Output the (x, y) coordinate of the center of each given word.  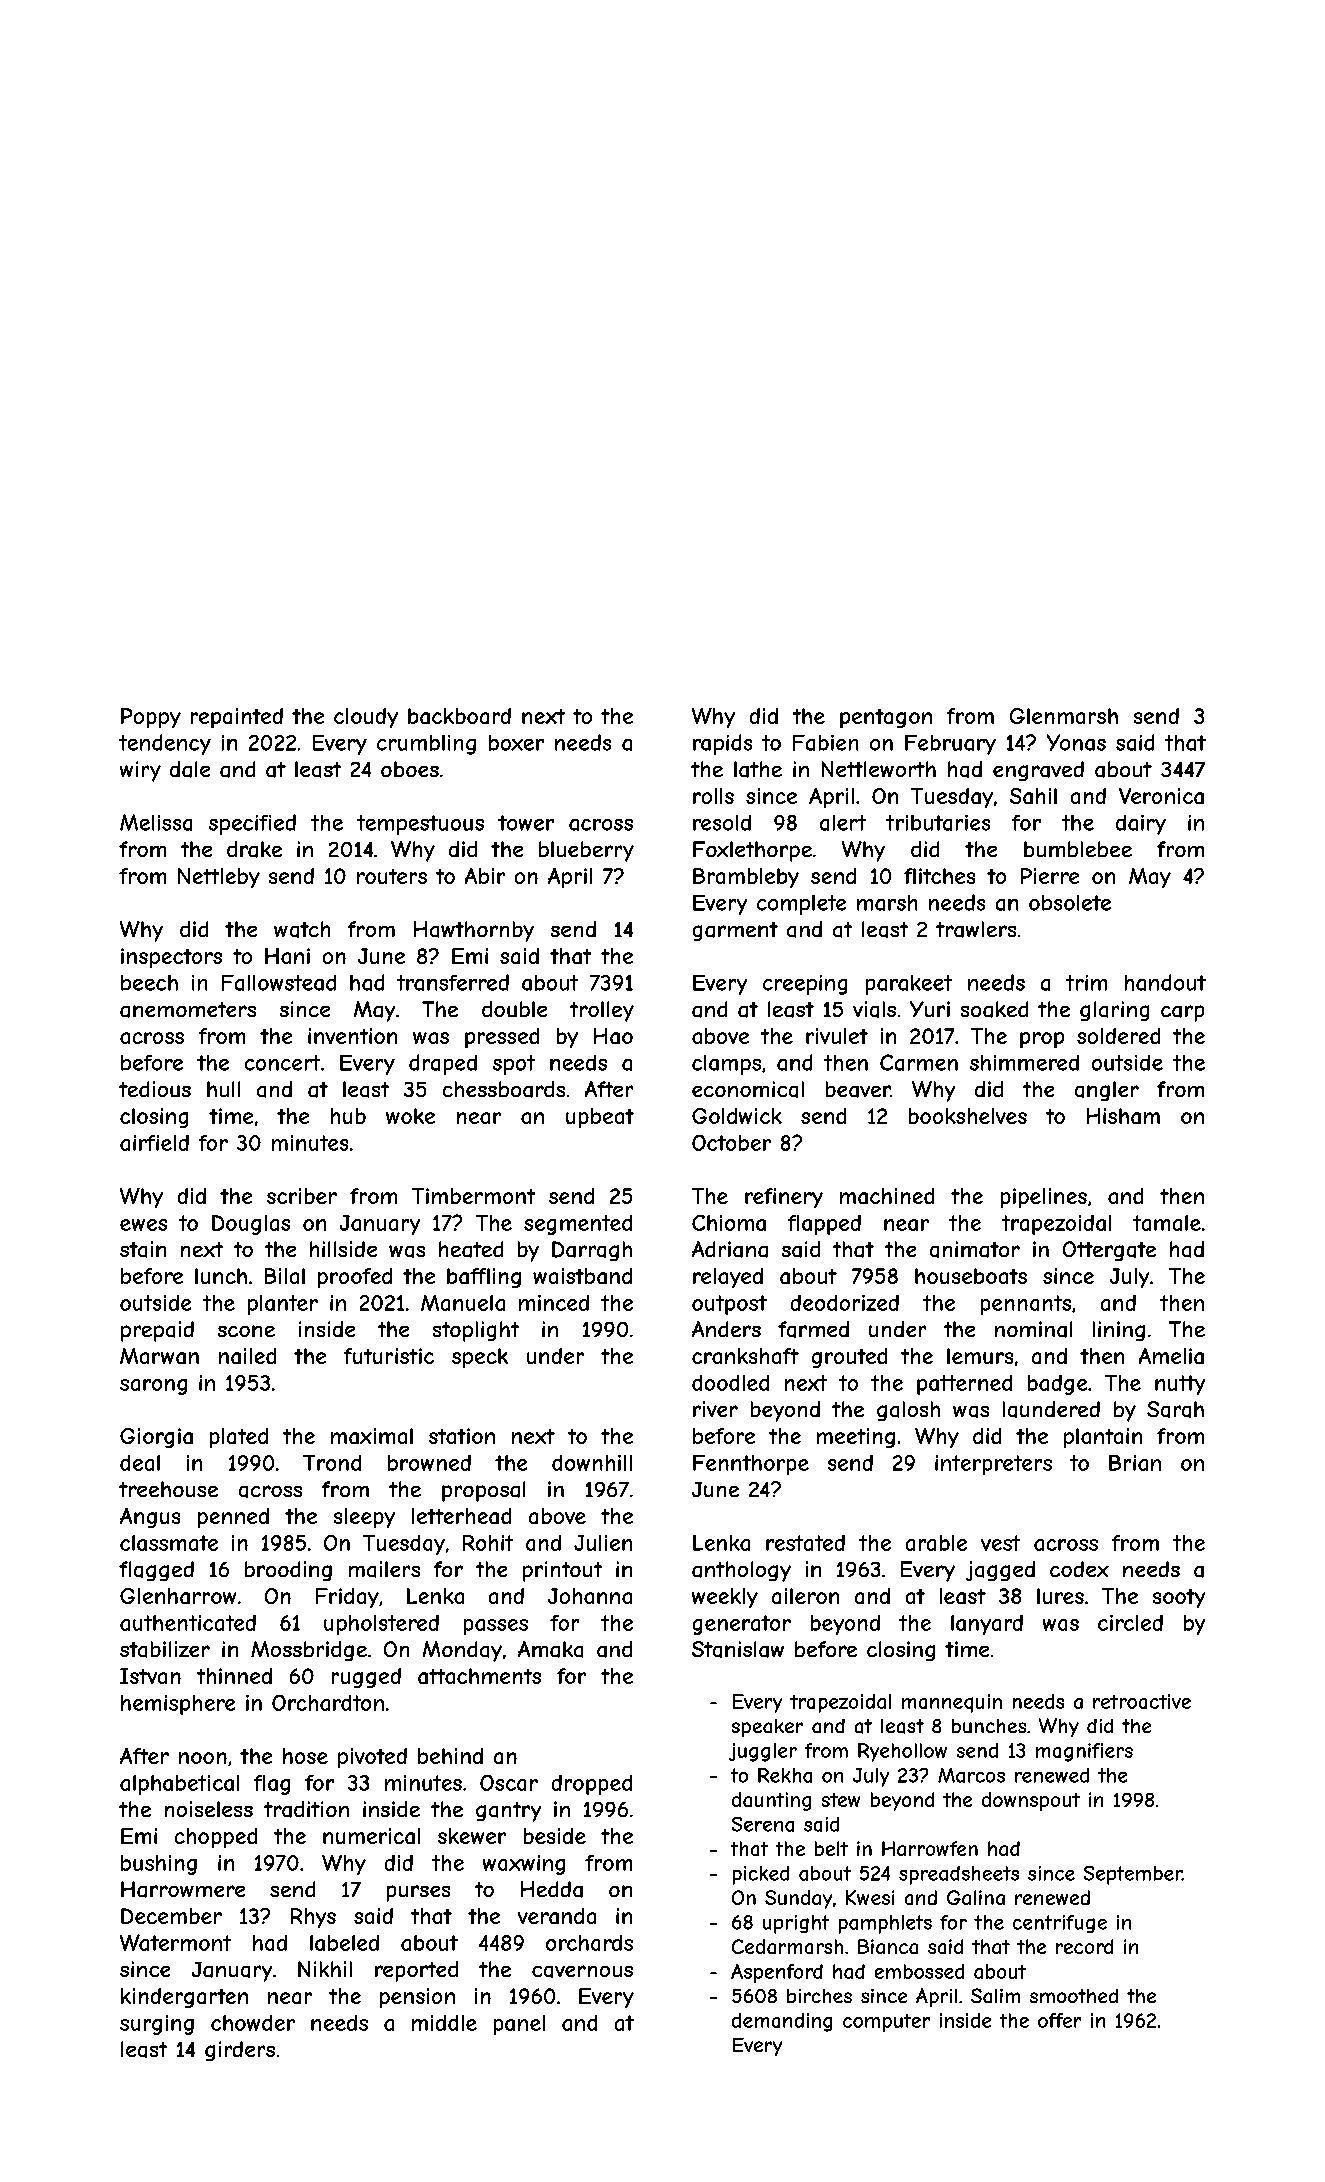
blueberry (586, 851)
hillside (343, 1249)
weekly (725, 1598)
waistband (582, 1276)
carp (1182, 1013)
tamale (1167, 1223)
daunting (771, 1801)
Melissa (156, 822)
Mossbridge (309, 1651)
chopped (216, 1838)
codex (1079, 1569)
